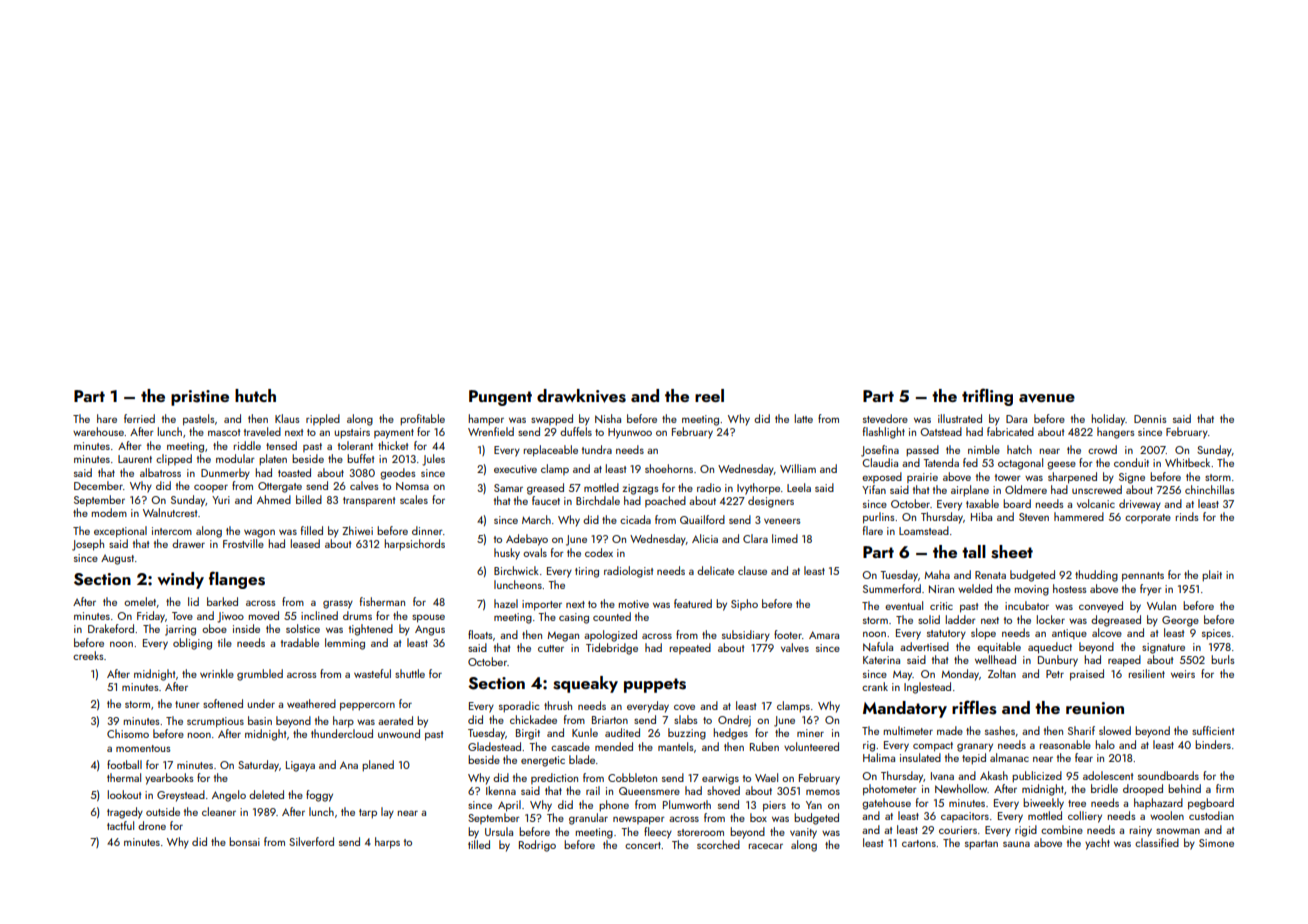 Image resolution: width=1308 pixels, height=924 pixels. Describe the element at coordinates (1147, 673) in the image. I see `resilient` at that location.
